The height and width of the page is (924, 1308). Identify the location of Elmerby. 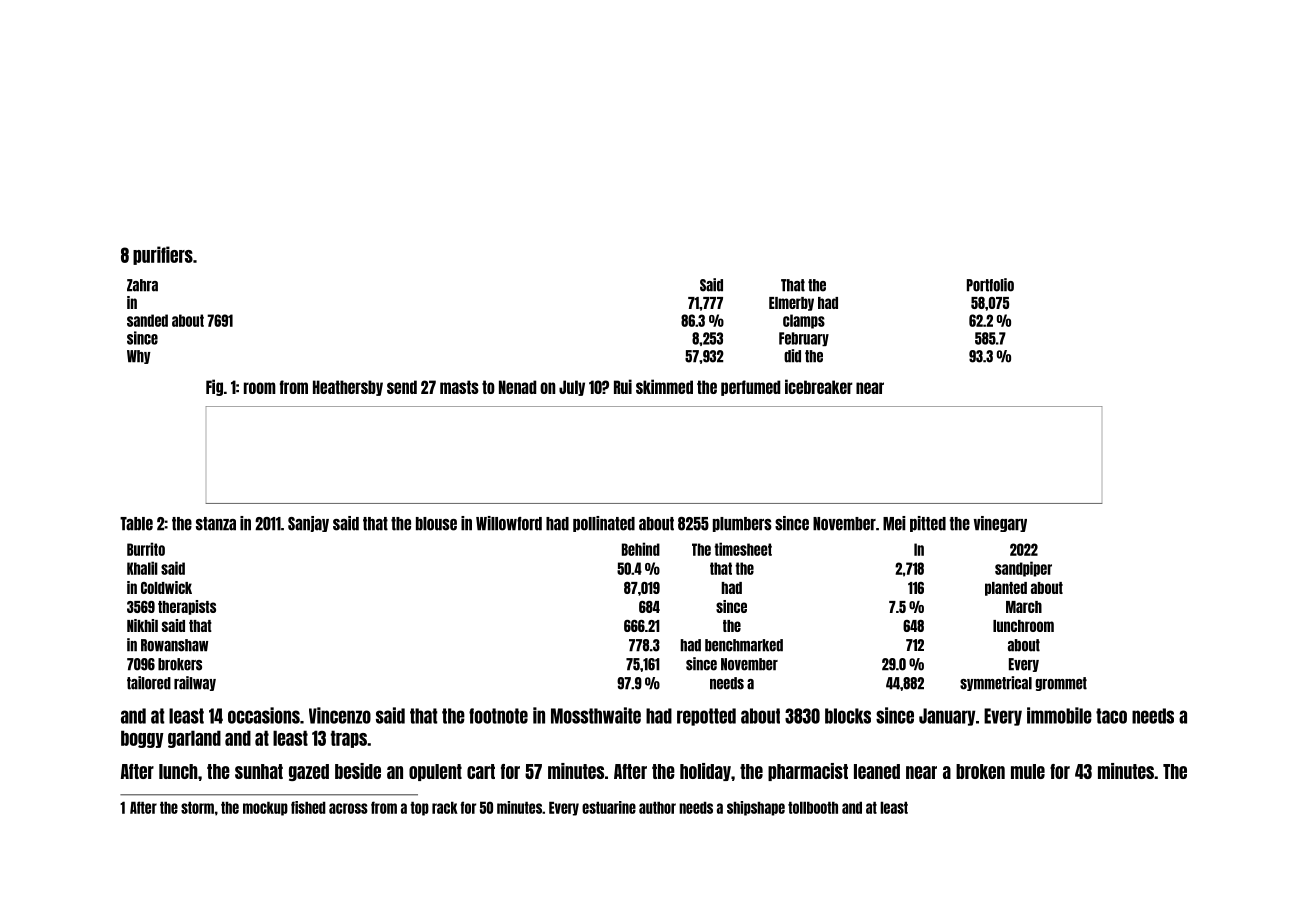
(791, 304).
